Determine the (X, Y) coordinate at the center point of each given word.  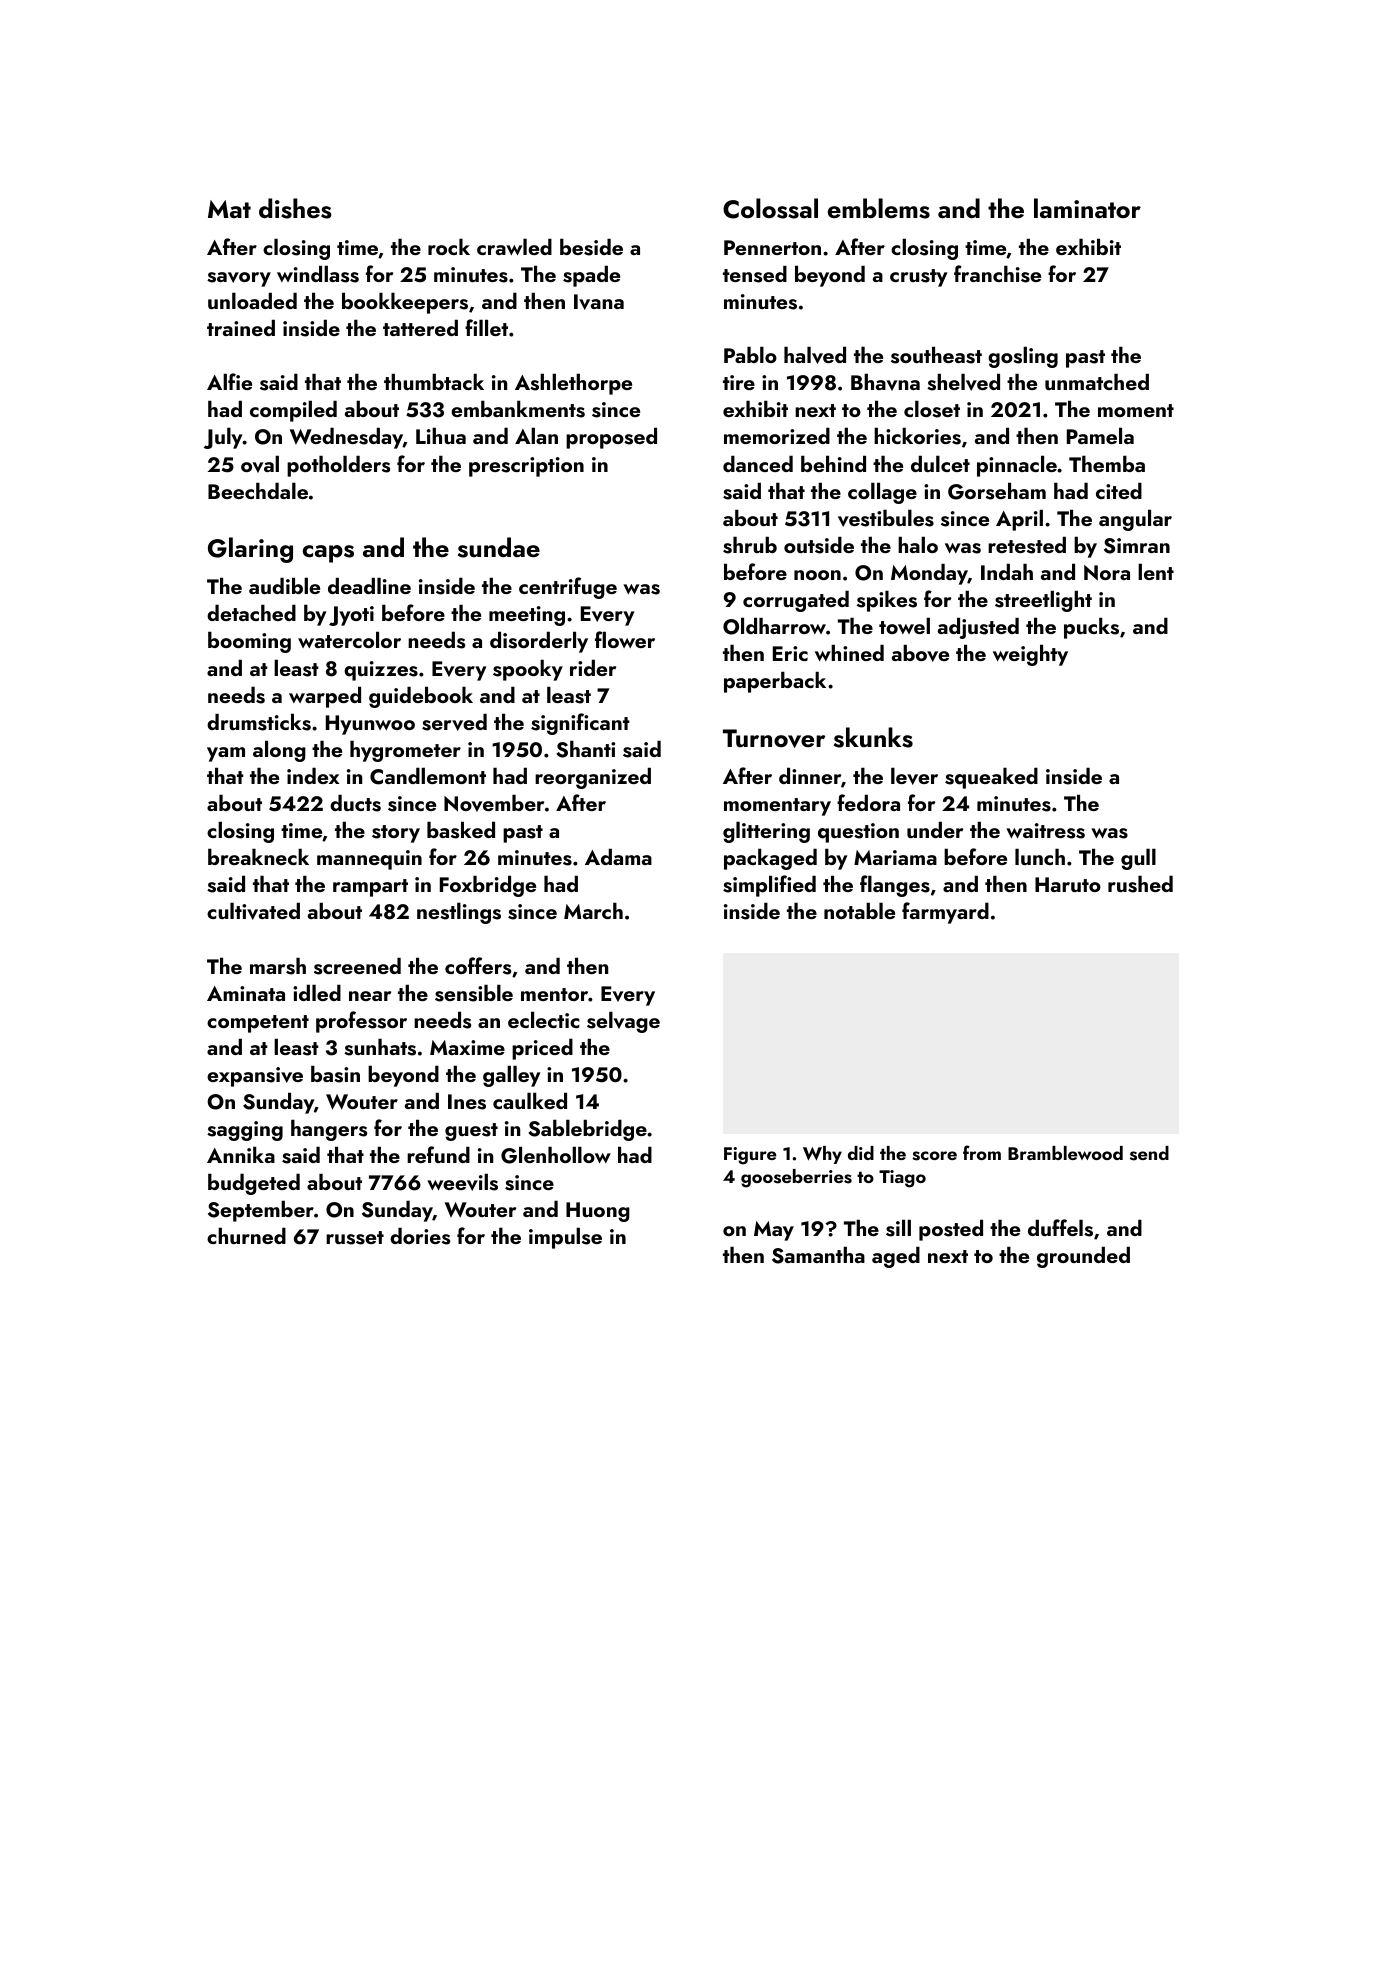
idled (317, 992)
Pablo (750, 354)
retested (1027, 545)
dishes (295, 208)
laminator (1087, 208)
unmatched (1097, 381)
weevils (462, 1182)
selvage (623, 1022)
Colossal (770, 208)
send (1149, 1153)
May (774, 1231)
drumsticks (259, 722)
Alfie (229, 381)
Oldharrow (774, 626)
